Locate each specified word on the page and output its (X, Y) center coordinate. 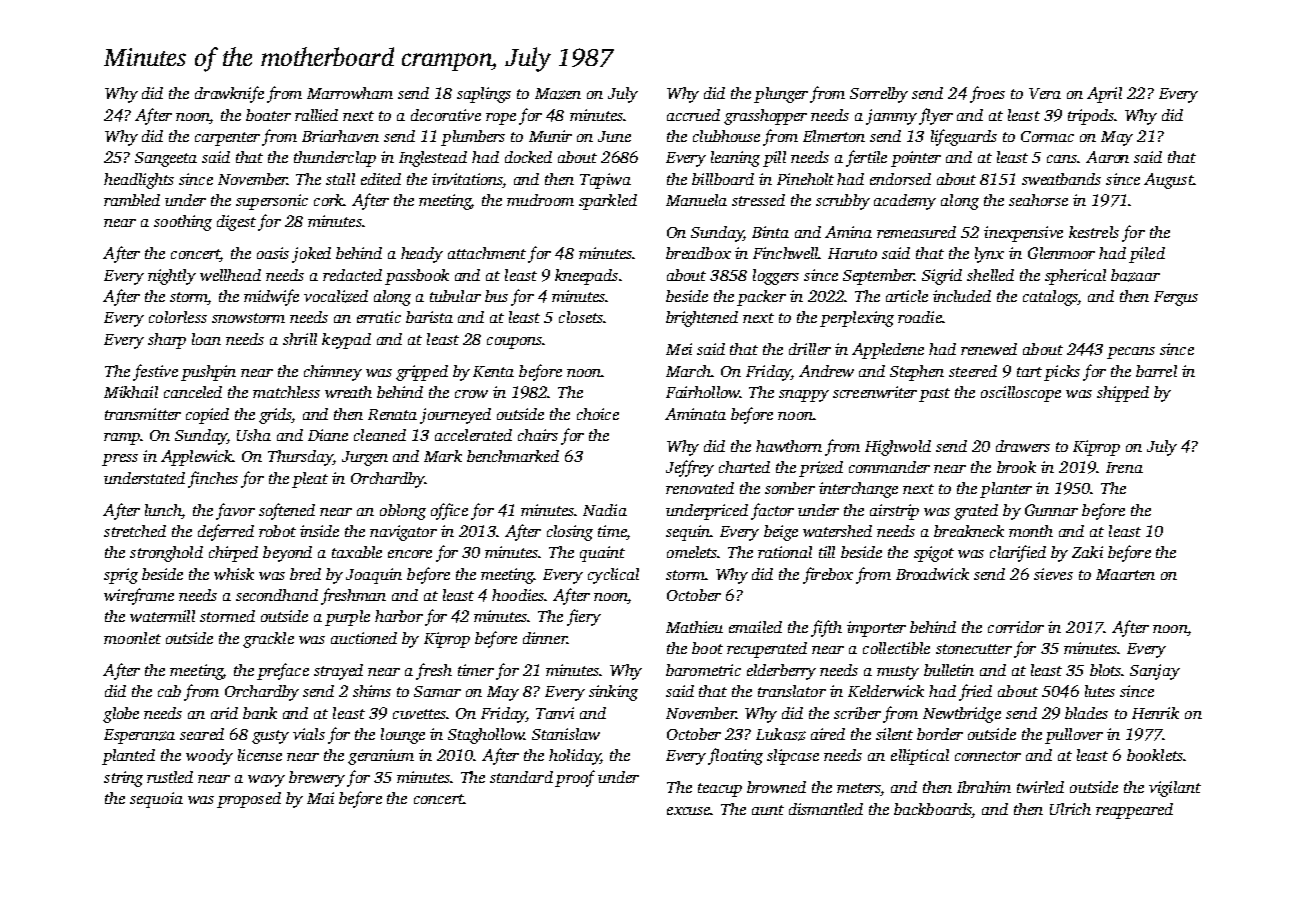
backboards (933, 809)
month (1031, 531)
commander (889, 467)
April (1104, 95)
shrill (300, 339)
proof (575, 778)
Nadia (605, 510)
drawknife (229, 94)
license (260, 755)
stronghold (166, 554)
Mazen (558, 94)
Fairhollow (703, 392)
